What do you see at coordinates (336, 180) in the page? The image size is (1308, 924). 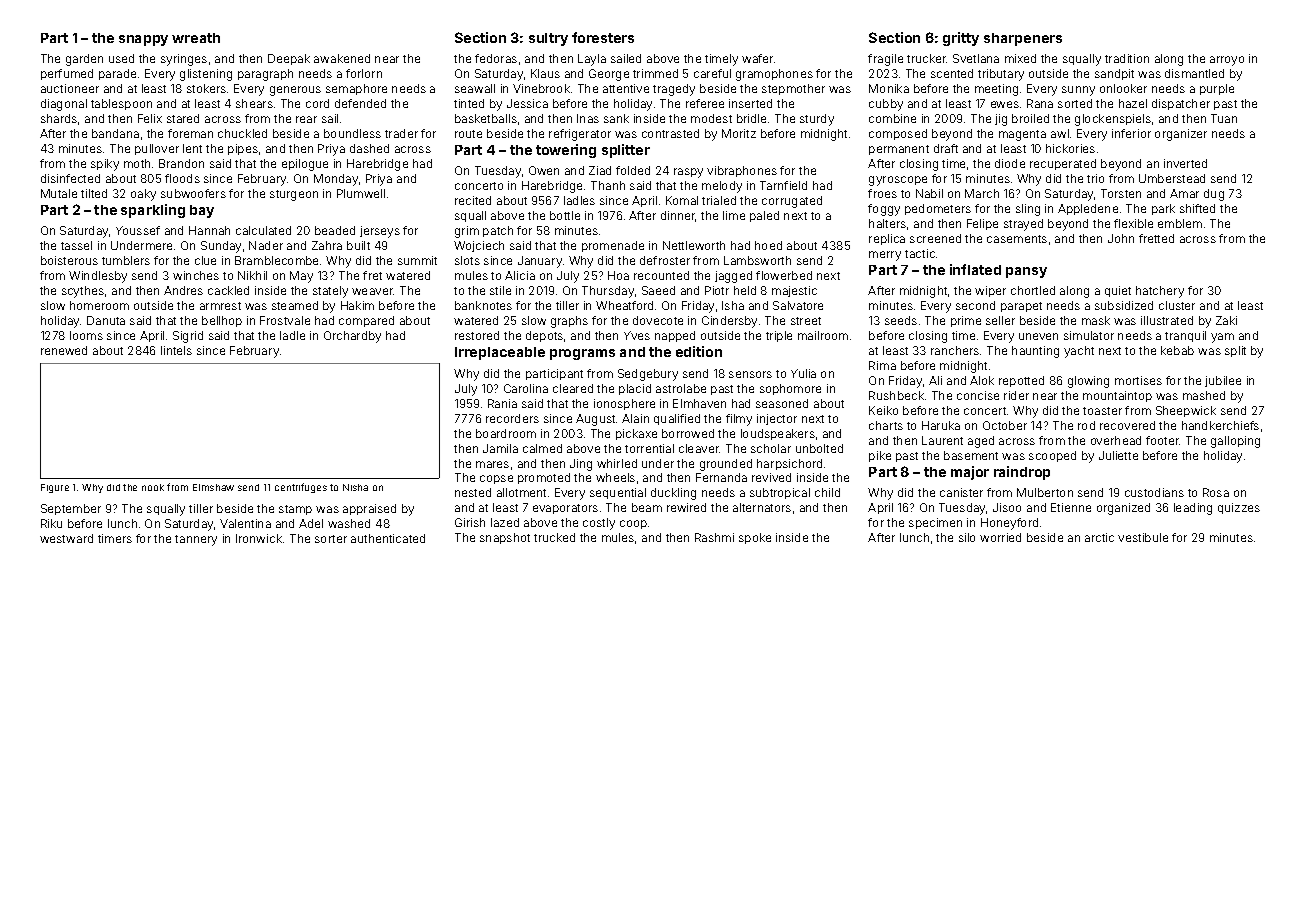 I see `Monday` at bounding box center [336, 180].
